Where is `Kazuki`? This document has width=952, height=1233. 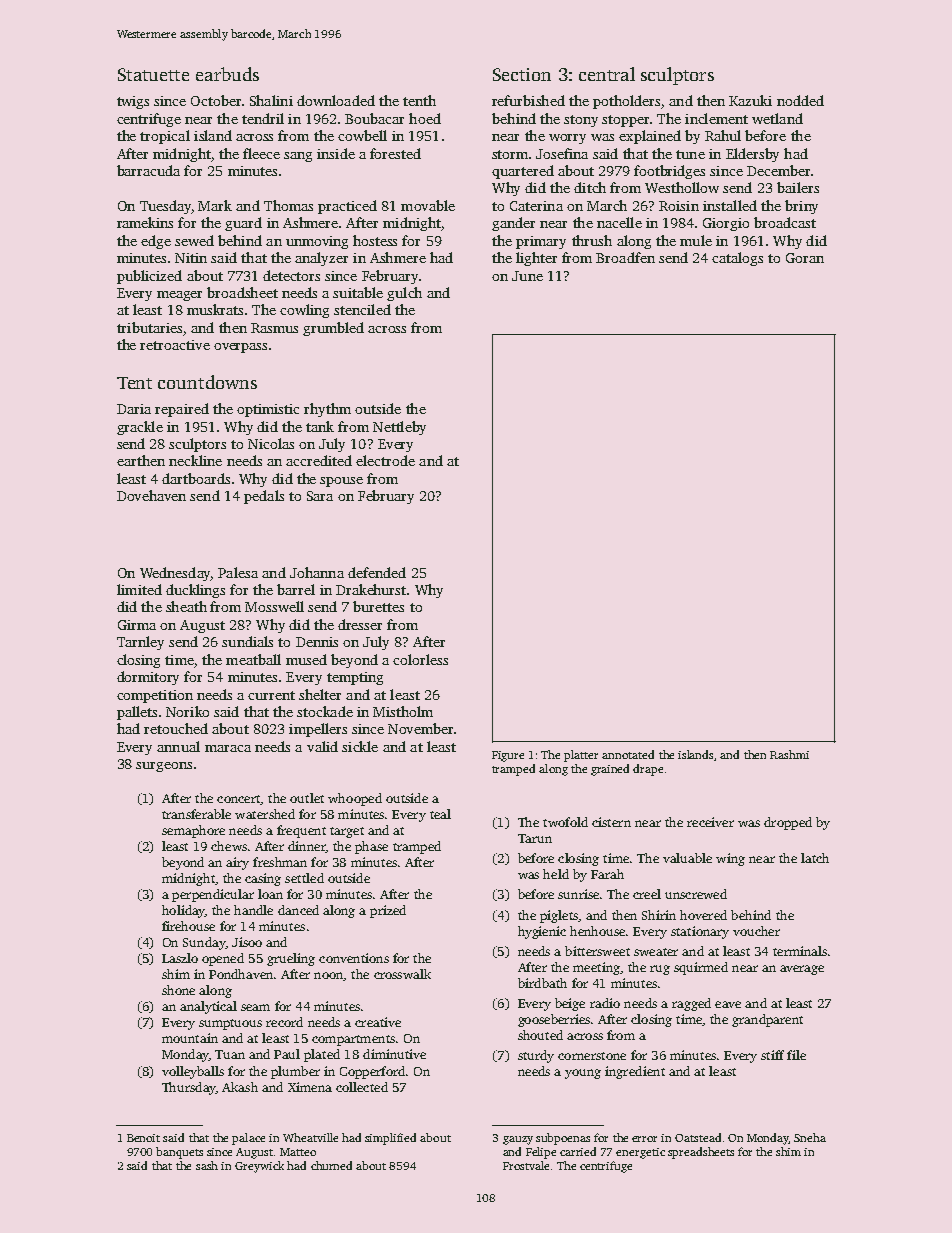 Kazuki is located at coordinates (750, 100).
